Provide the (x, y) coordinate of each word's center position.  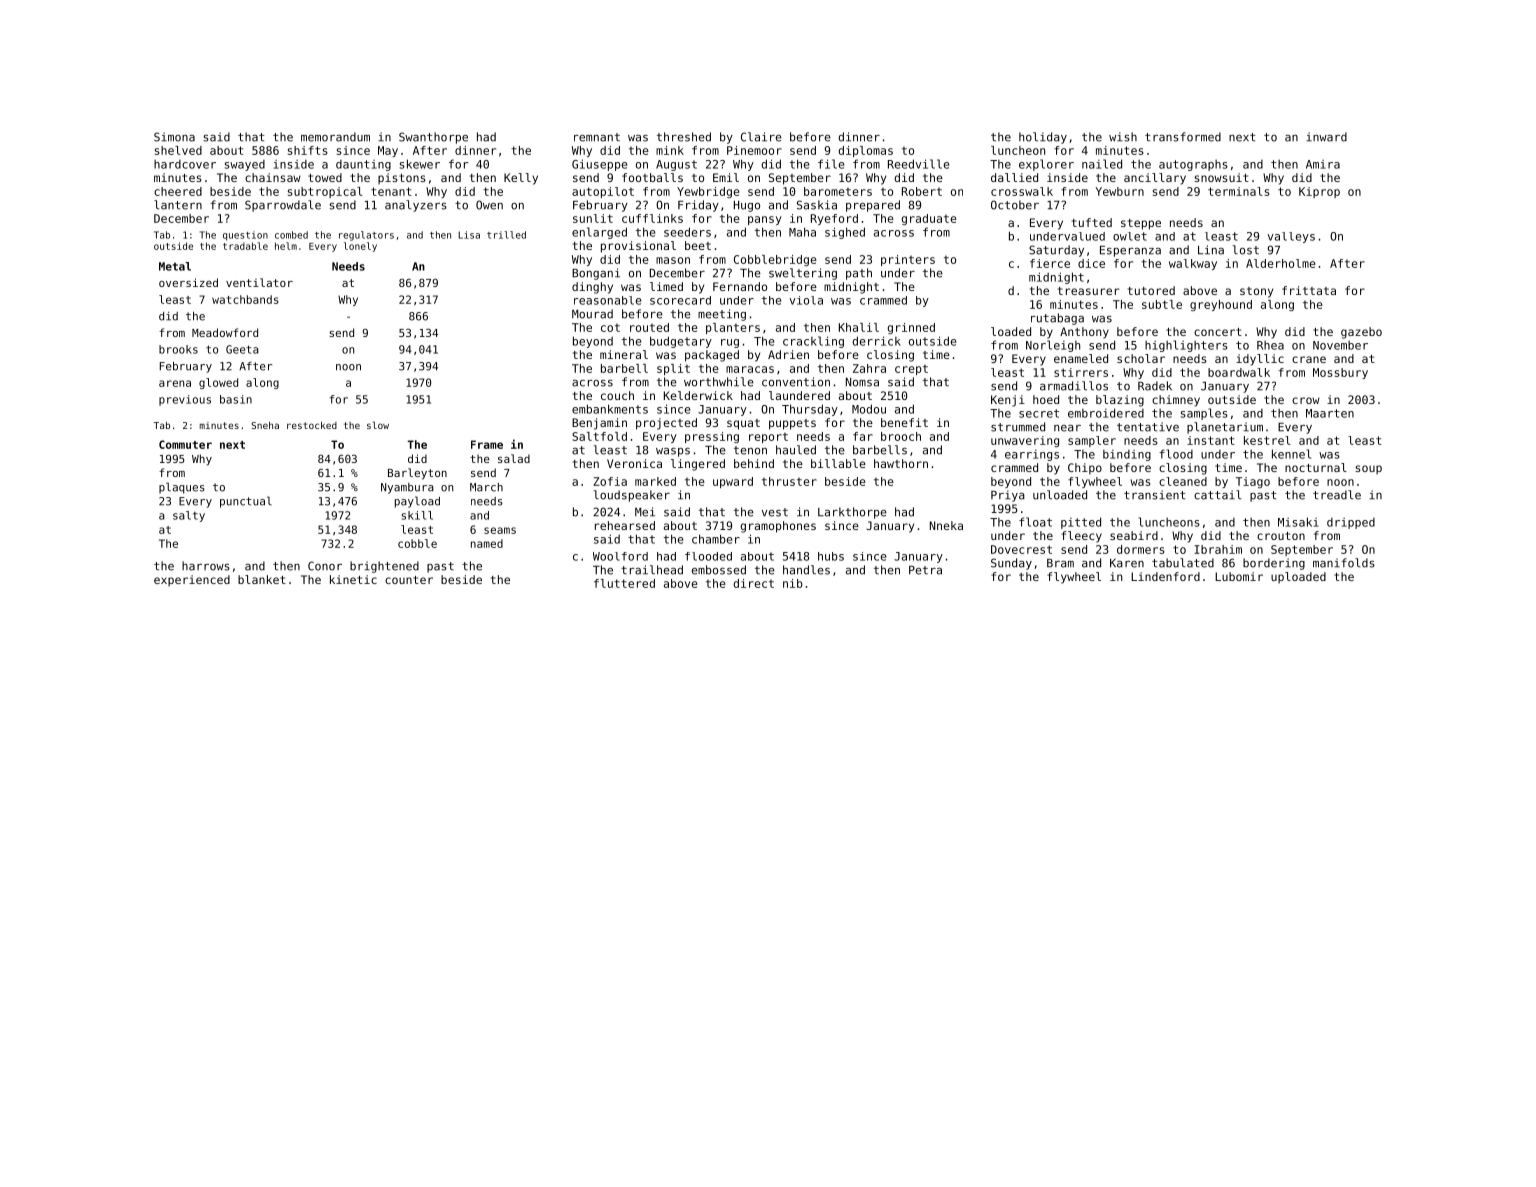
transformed (1183, 137)
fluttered (624, 583)
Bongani (596, 274)
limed (666, 286)
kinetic (353, 579)
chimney (1176, 401)
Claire (761, 137)
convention (796, 382)
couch (617, 395)
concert (1218, 332)
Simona (174, 137)
